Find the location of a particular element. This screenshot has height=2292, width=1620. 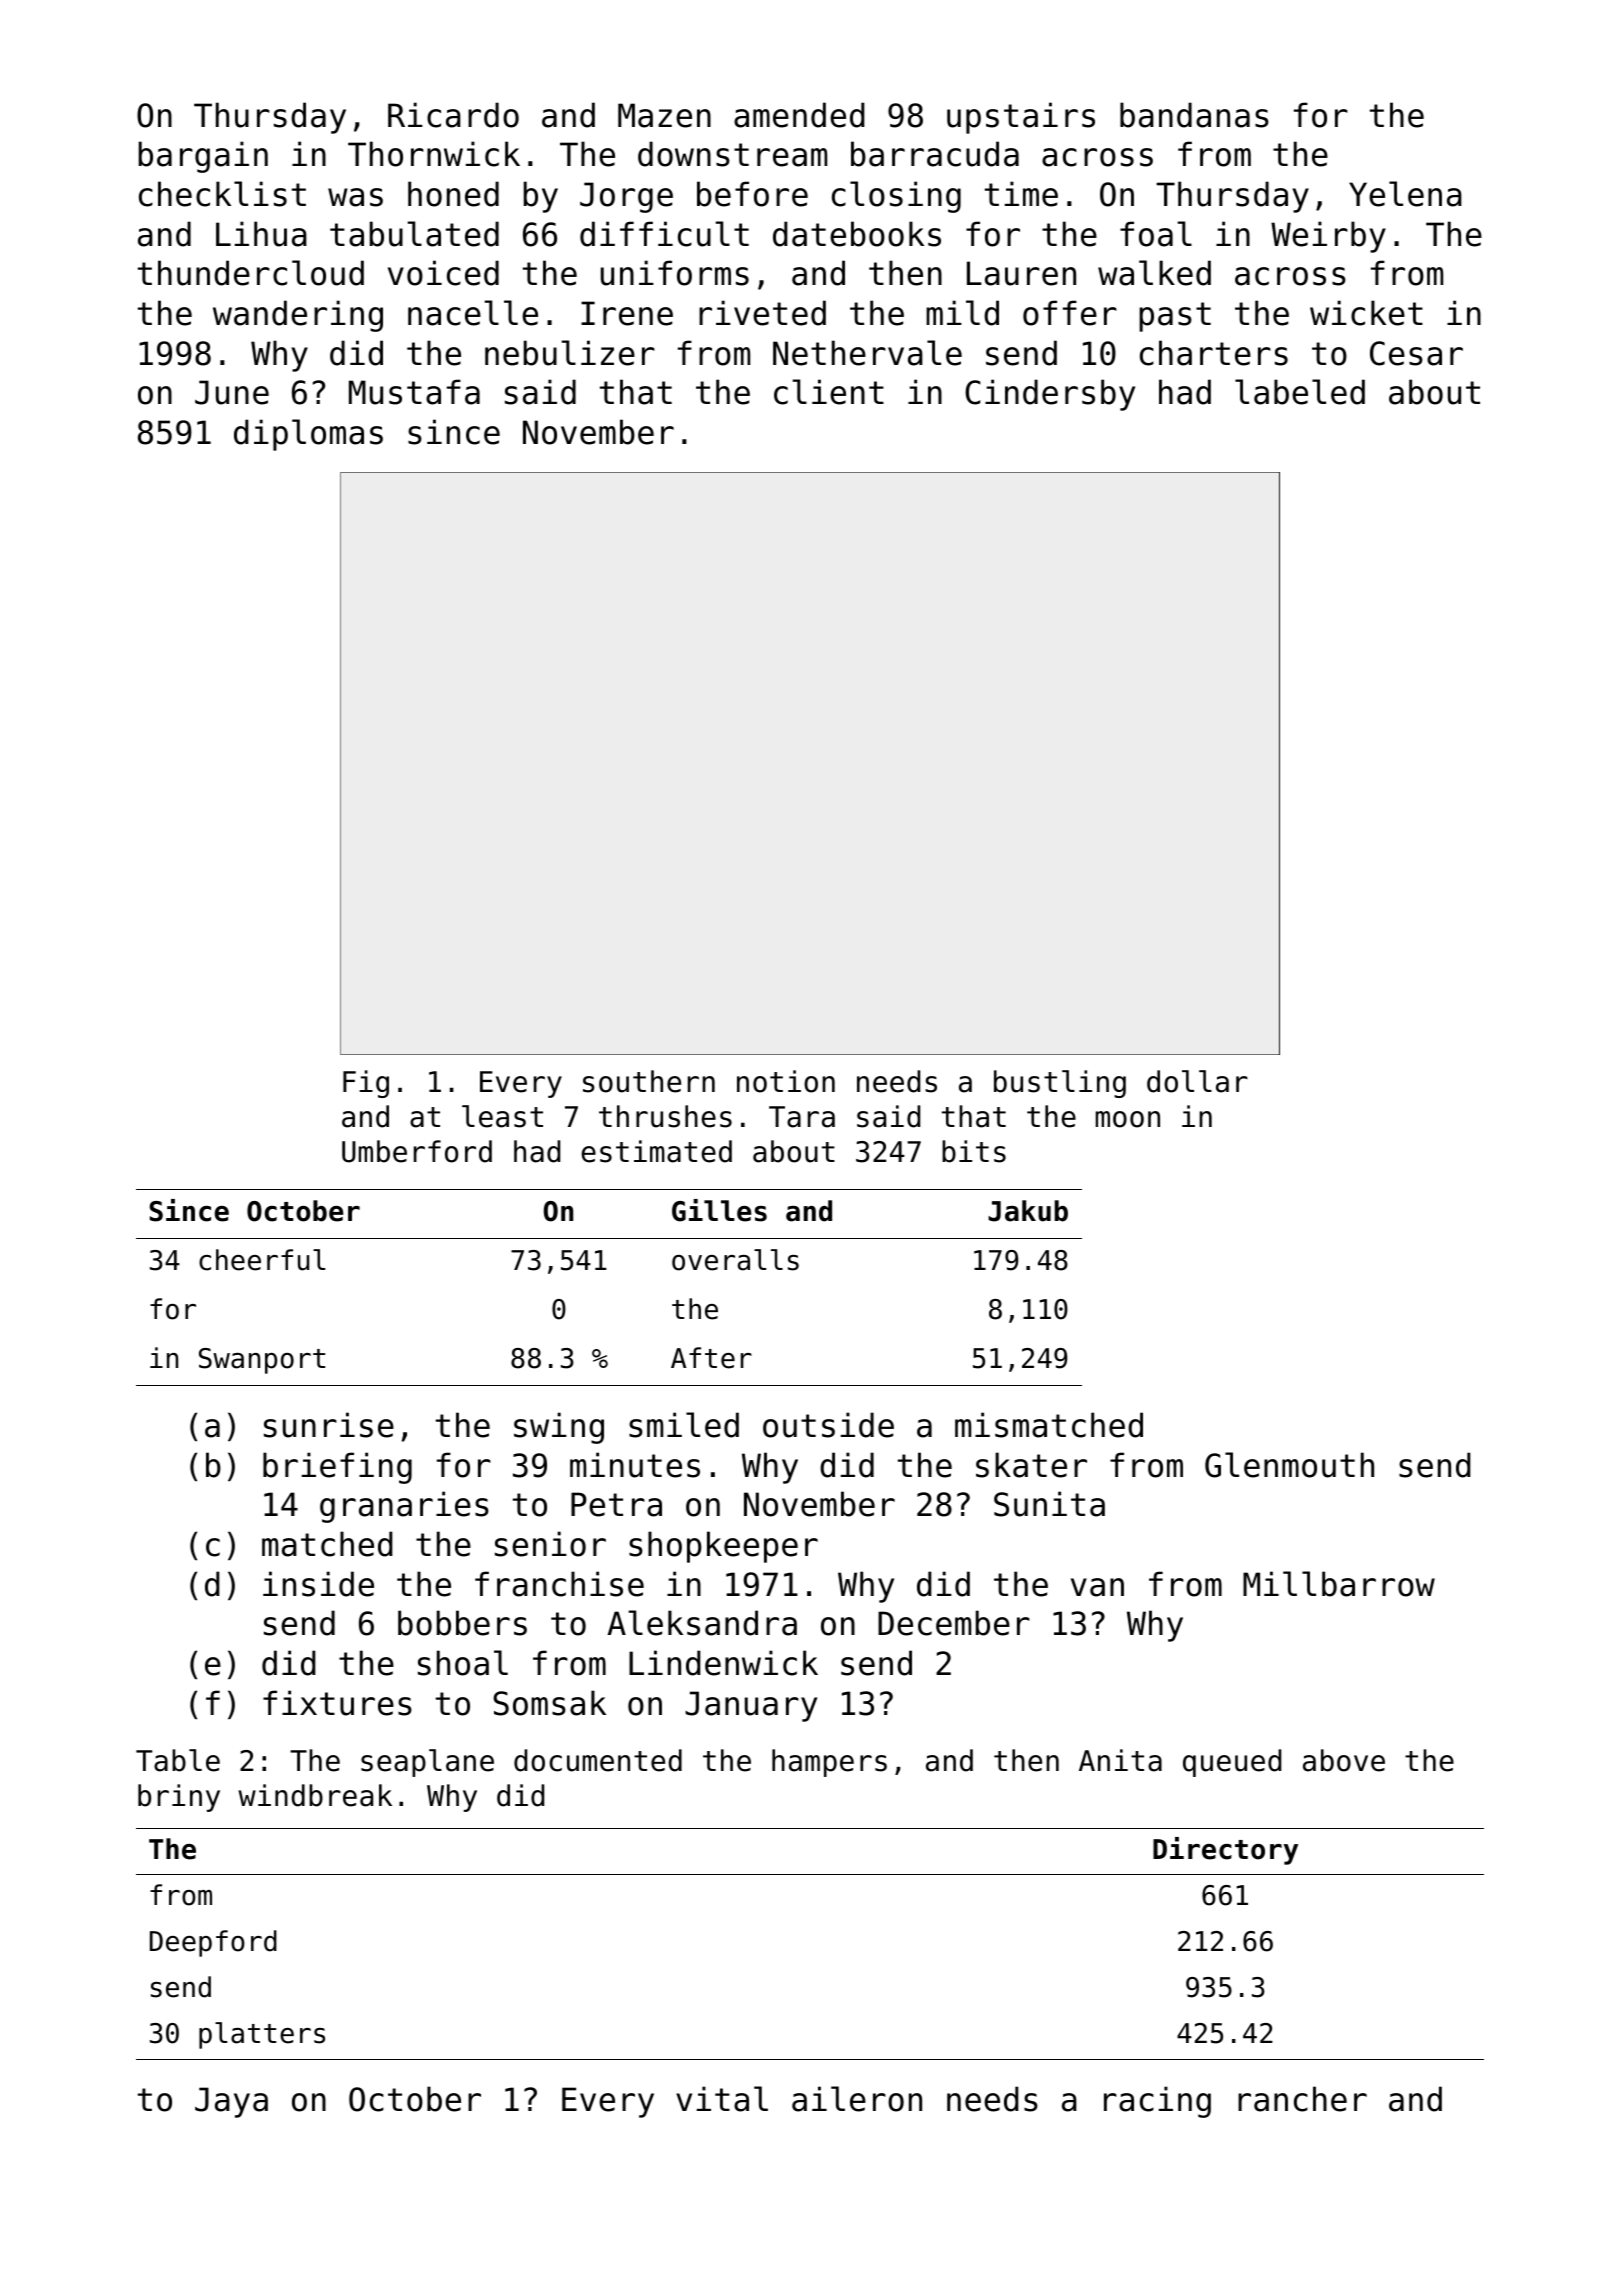

shopkeeper is located at coordinates (723, 1547).
